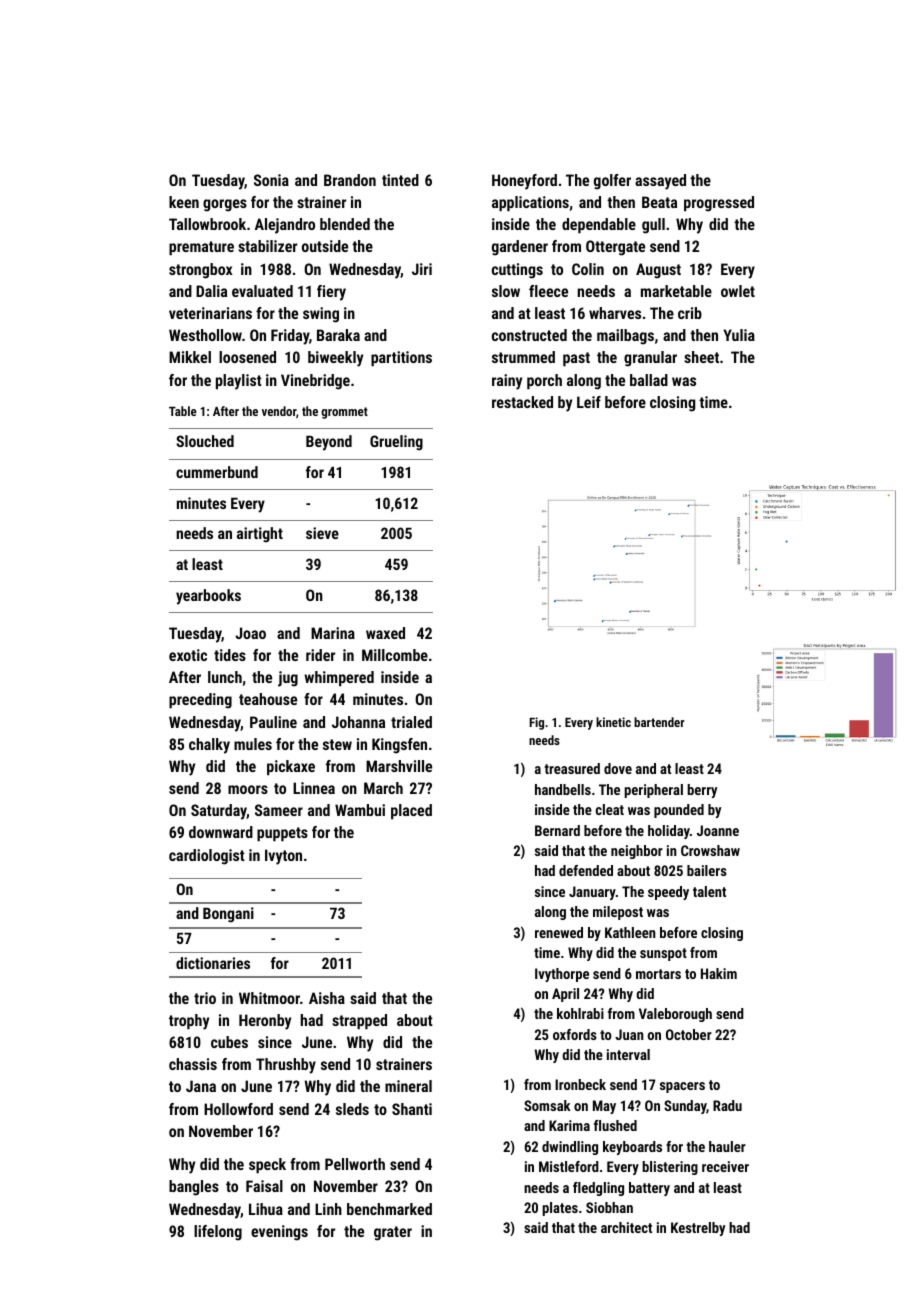 This screenshot has width=924, height=1311. I want to click on assayed, so click(660, 182).
